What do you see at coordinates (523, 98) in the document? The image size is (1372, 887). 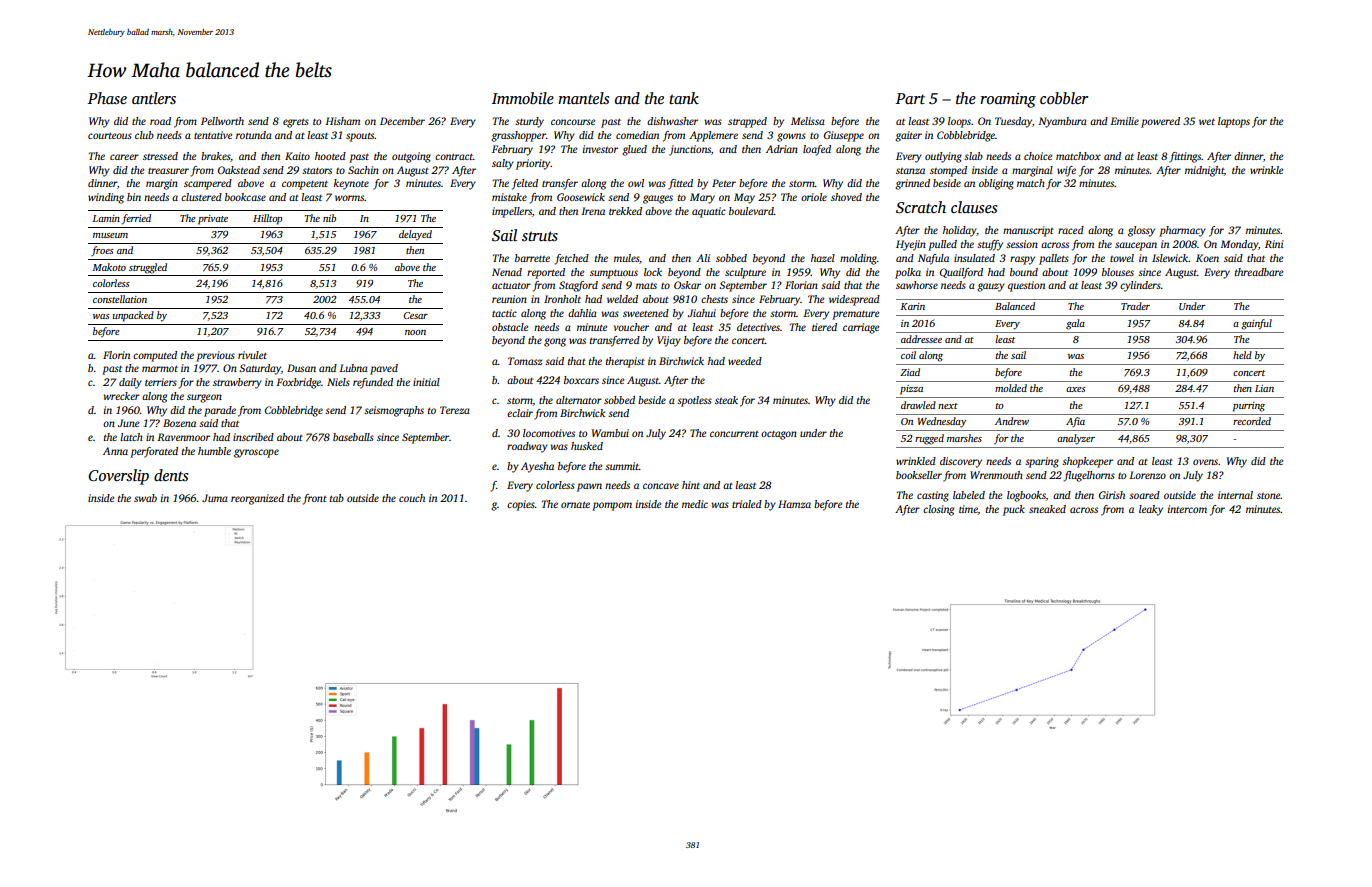 I see `Immobile` at bounding box center [523, 98].
